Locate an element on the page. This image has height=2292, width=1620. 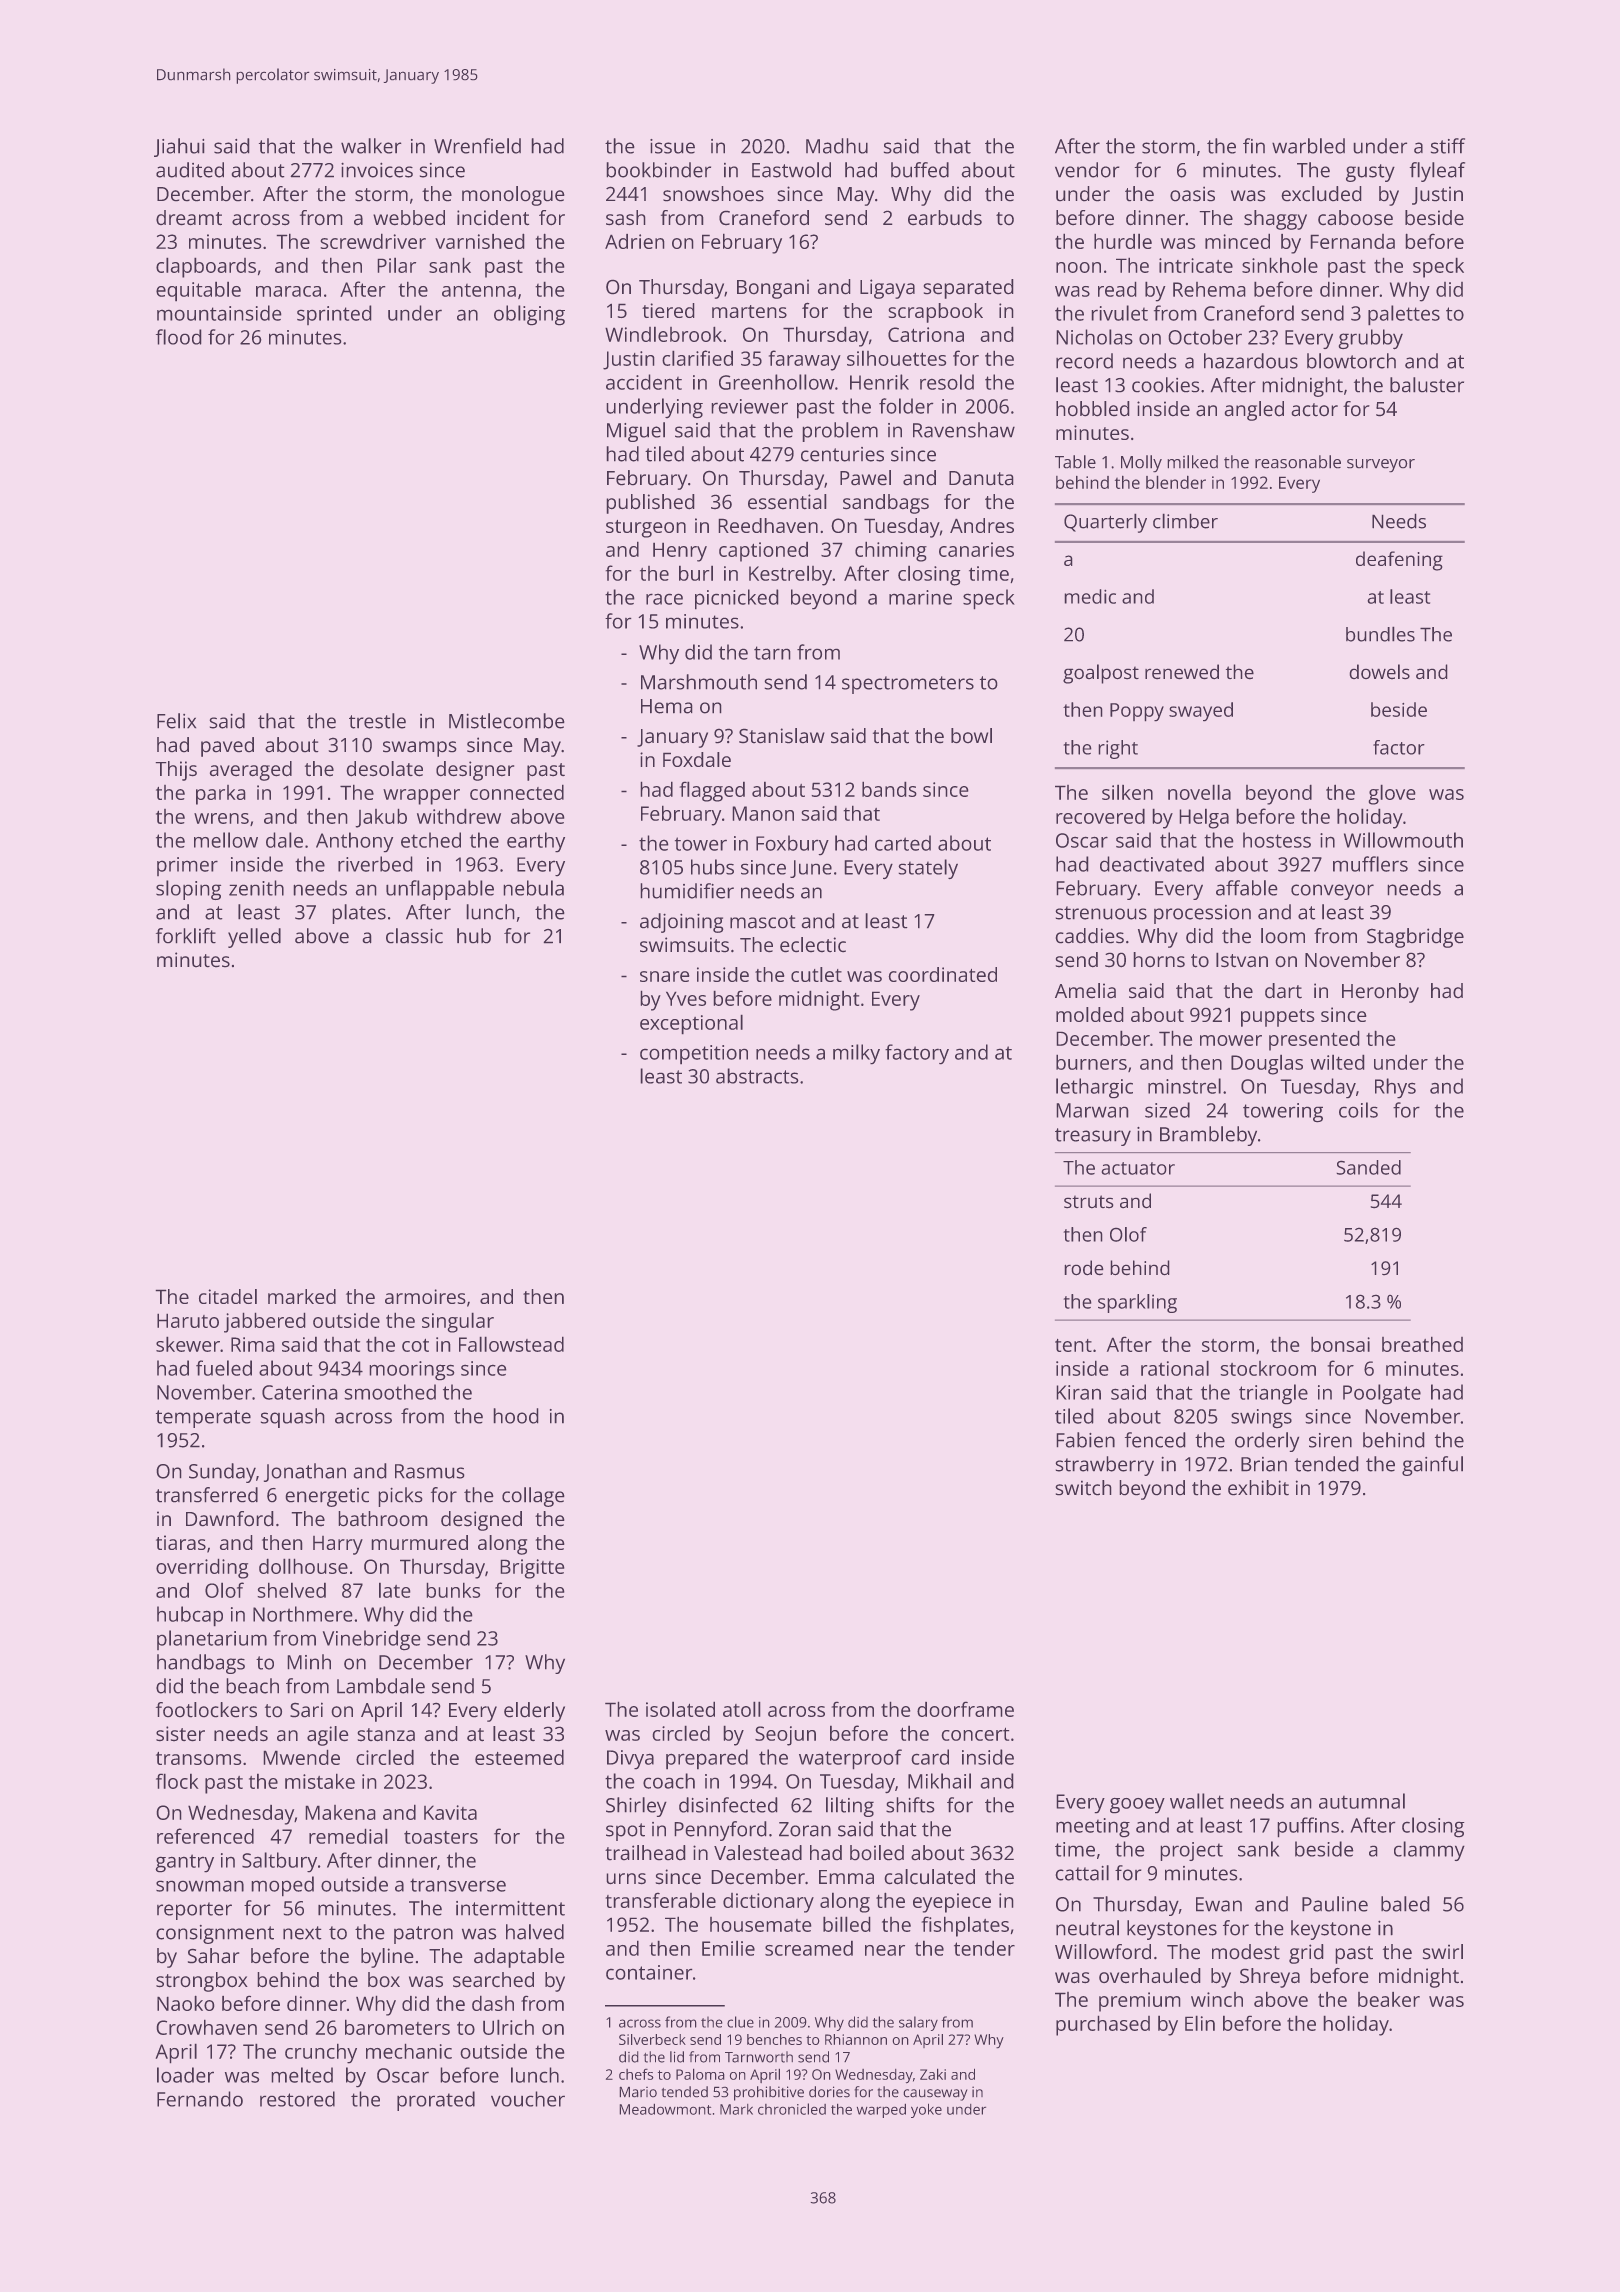
searched is located at coordinates (493, 1979).
